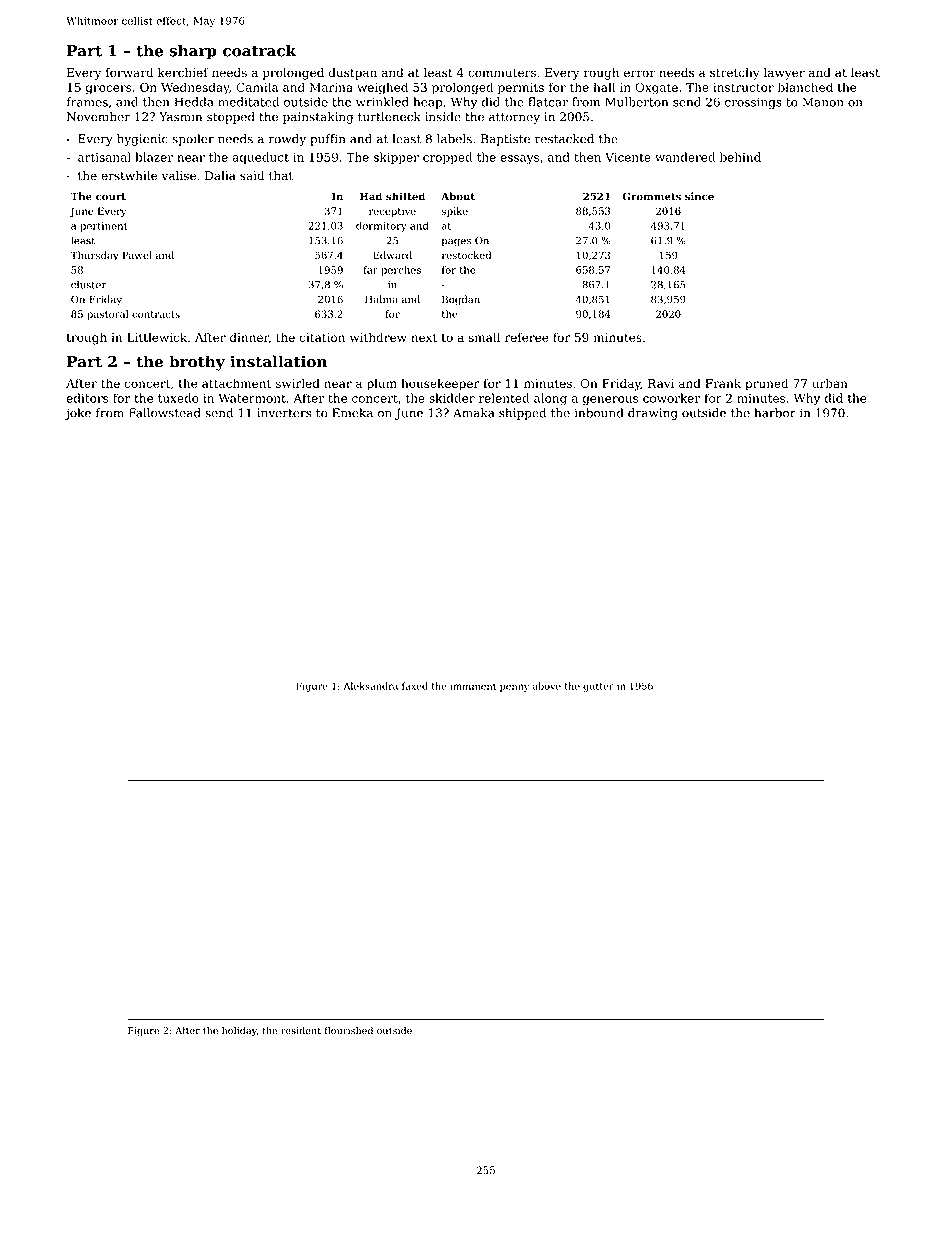 Image resolution: width=952 pixels, height=1233 pixels. I want to click on tuxedo, so click(178, 398).
